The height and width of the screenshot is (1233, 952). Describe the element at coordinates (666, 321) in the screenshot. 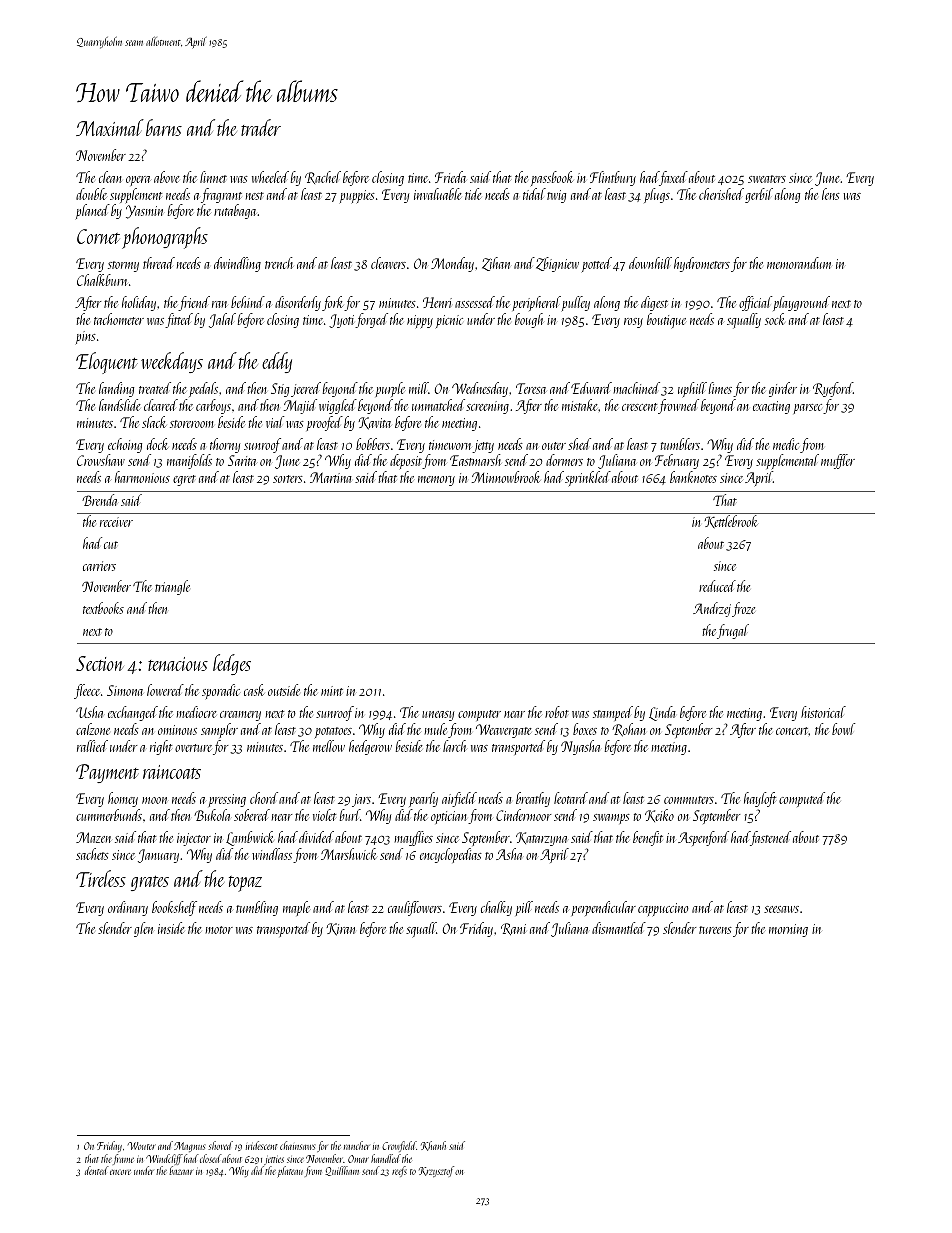

I see `boutique` at that location.
